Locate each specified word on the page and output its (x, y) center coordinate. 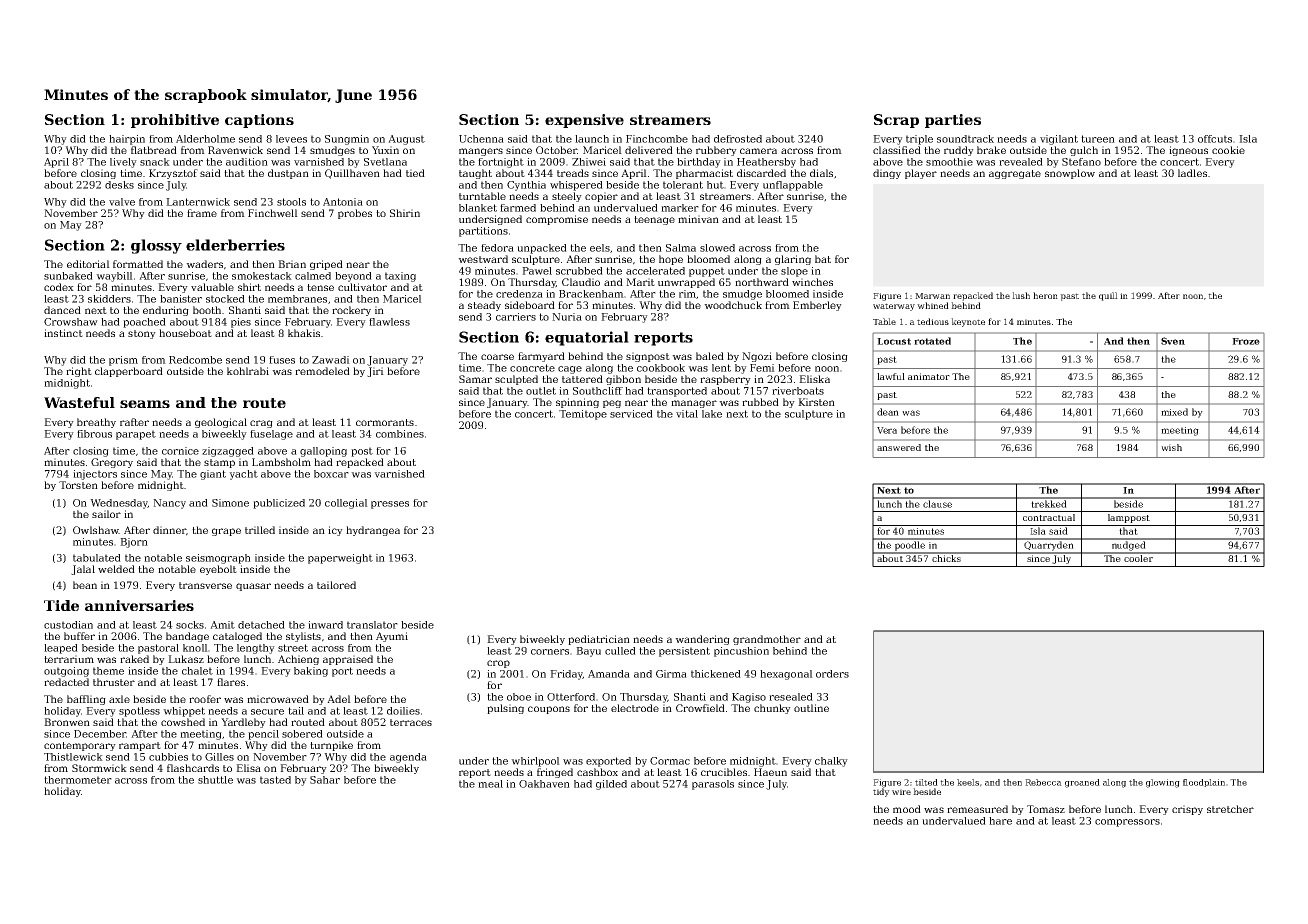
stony (142, 334)
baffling (86, 700)
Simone (230, 503)
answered (899, 447)
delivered (649, 150)
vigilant (1059, 140)
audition (247, 162)
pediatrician (599, 640)
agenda (408, 758)
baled (710, 356)
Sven (1173, 341)
